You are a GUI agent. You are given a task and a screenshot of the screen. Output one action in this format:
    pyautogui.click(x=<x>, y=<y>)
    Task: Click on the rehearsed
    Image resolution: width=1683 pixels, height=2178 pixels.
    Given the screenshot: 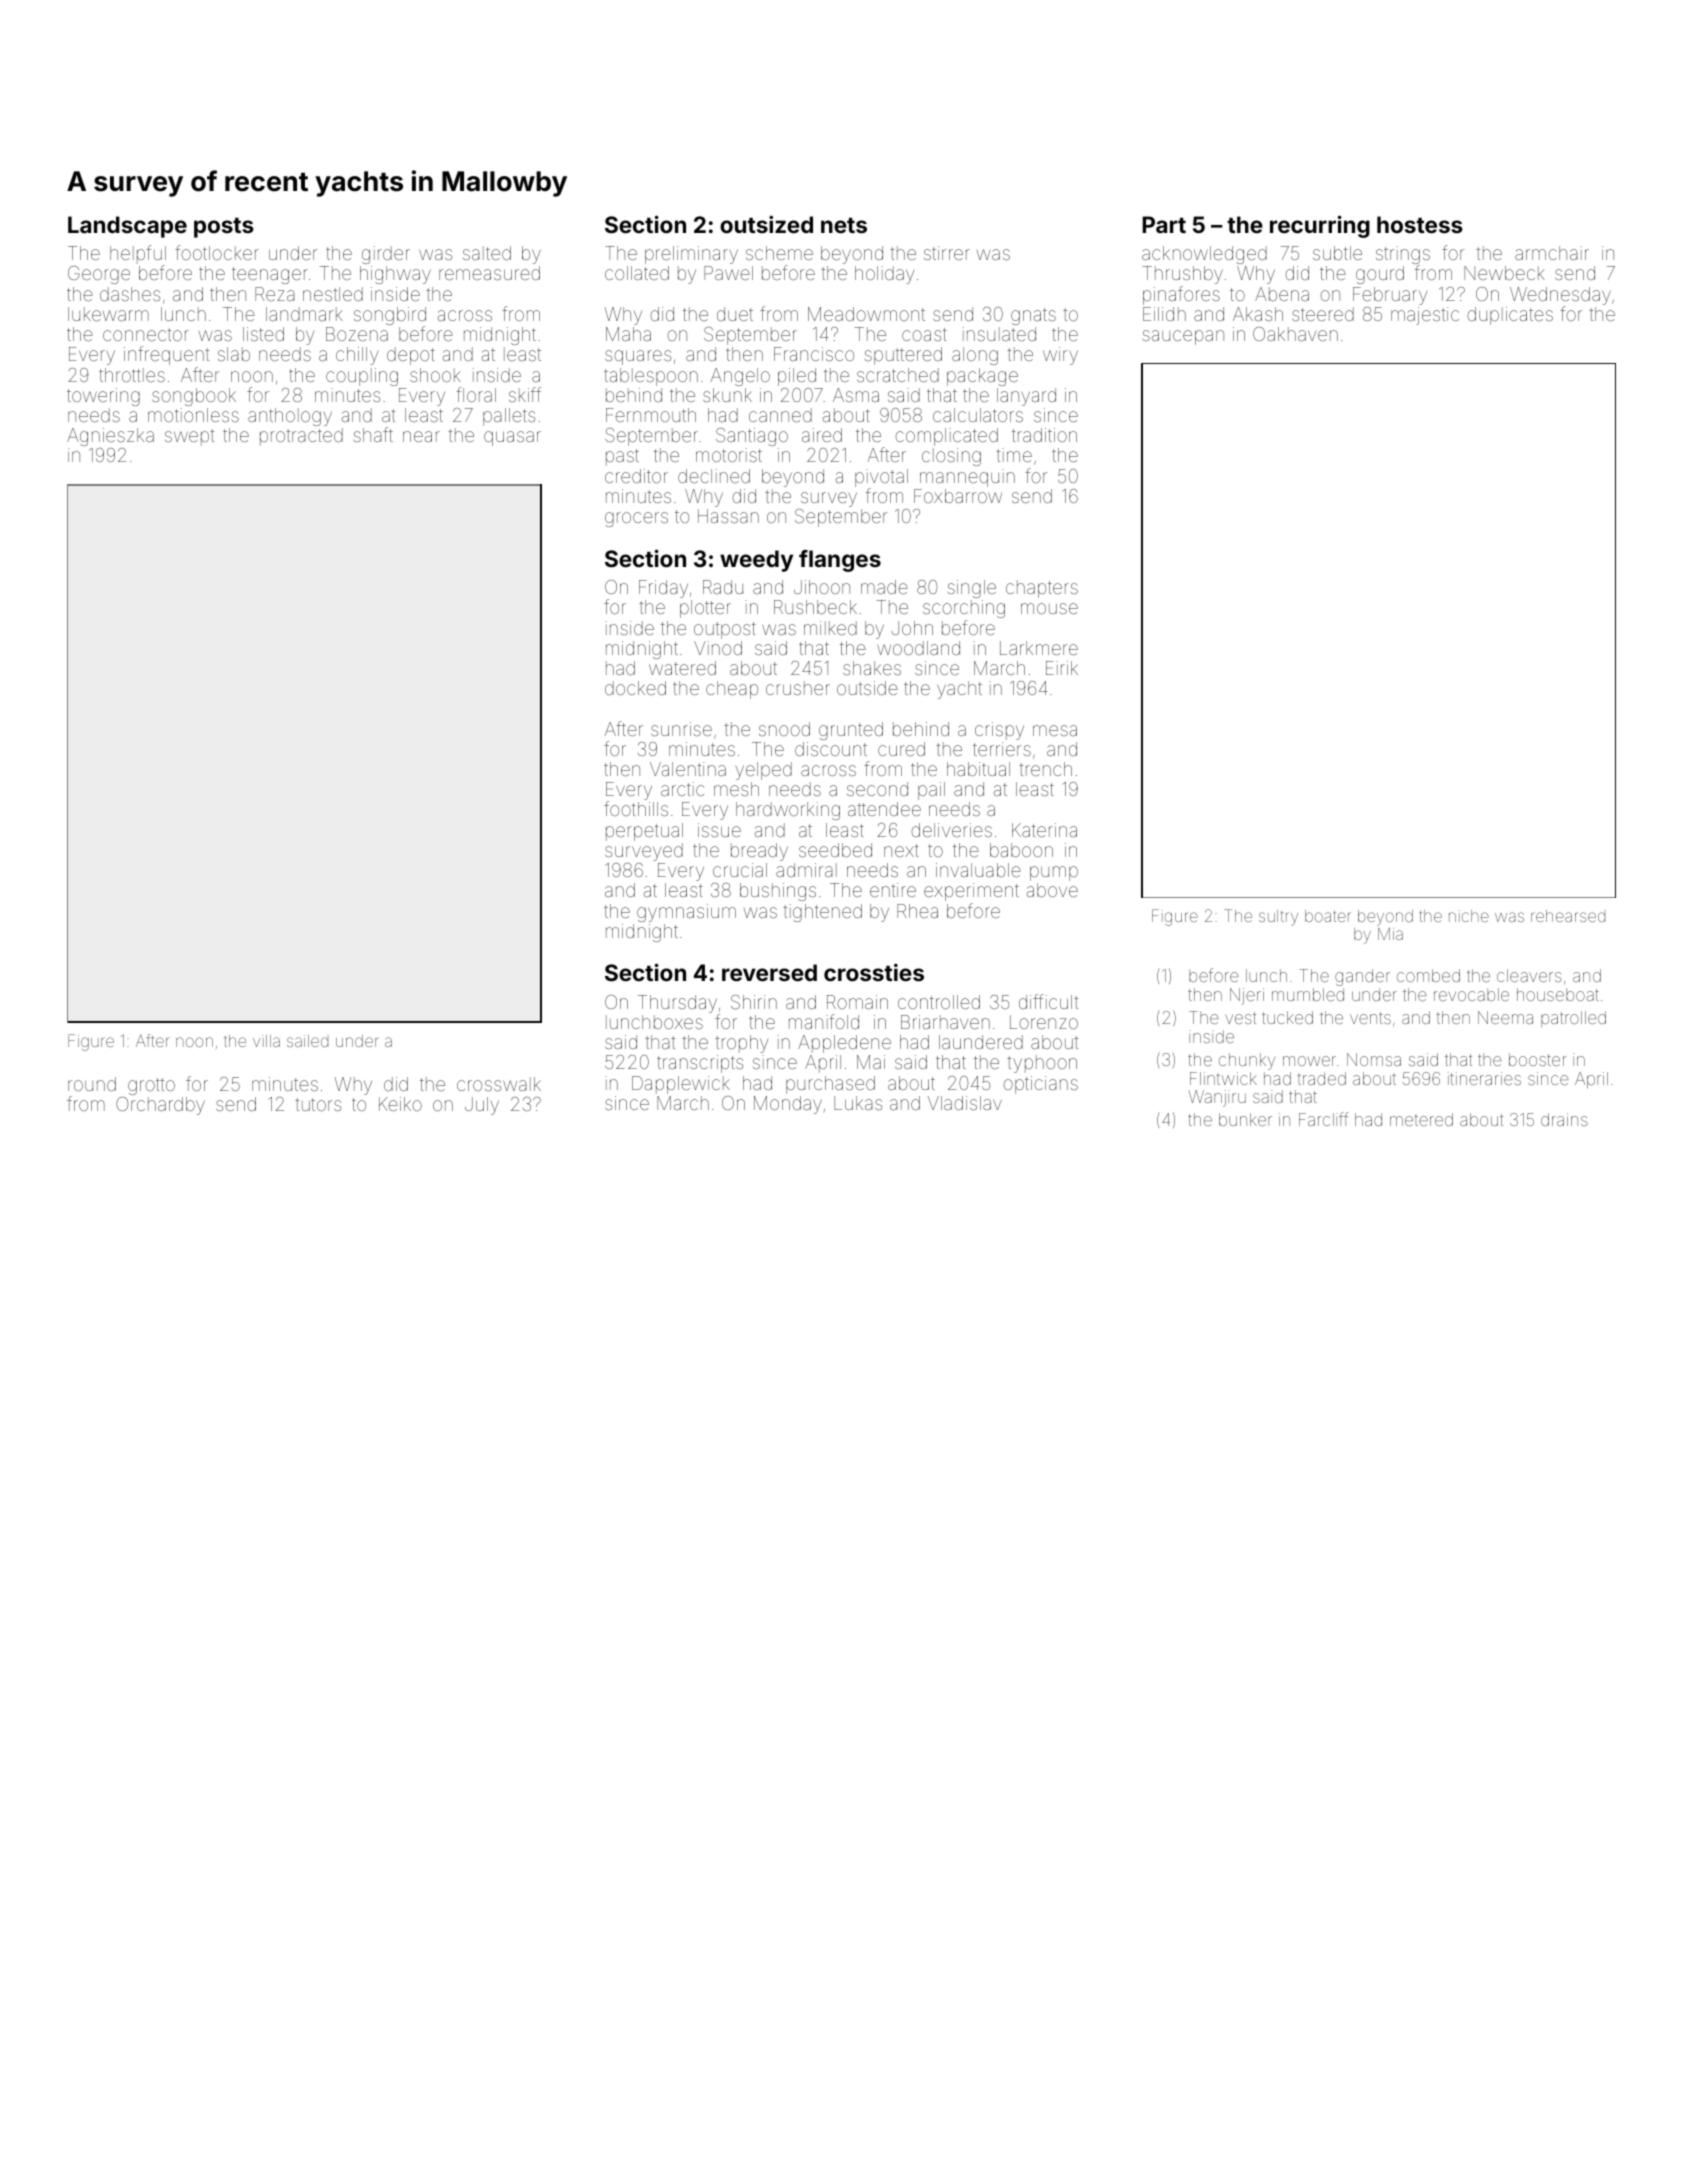 What is the action you would take?
    pyautogui.click(x=1568, y=916)
